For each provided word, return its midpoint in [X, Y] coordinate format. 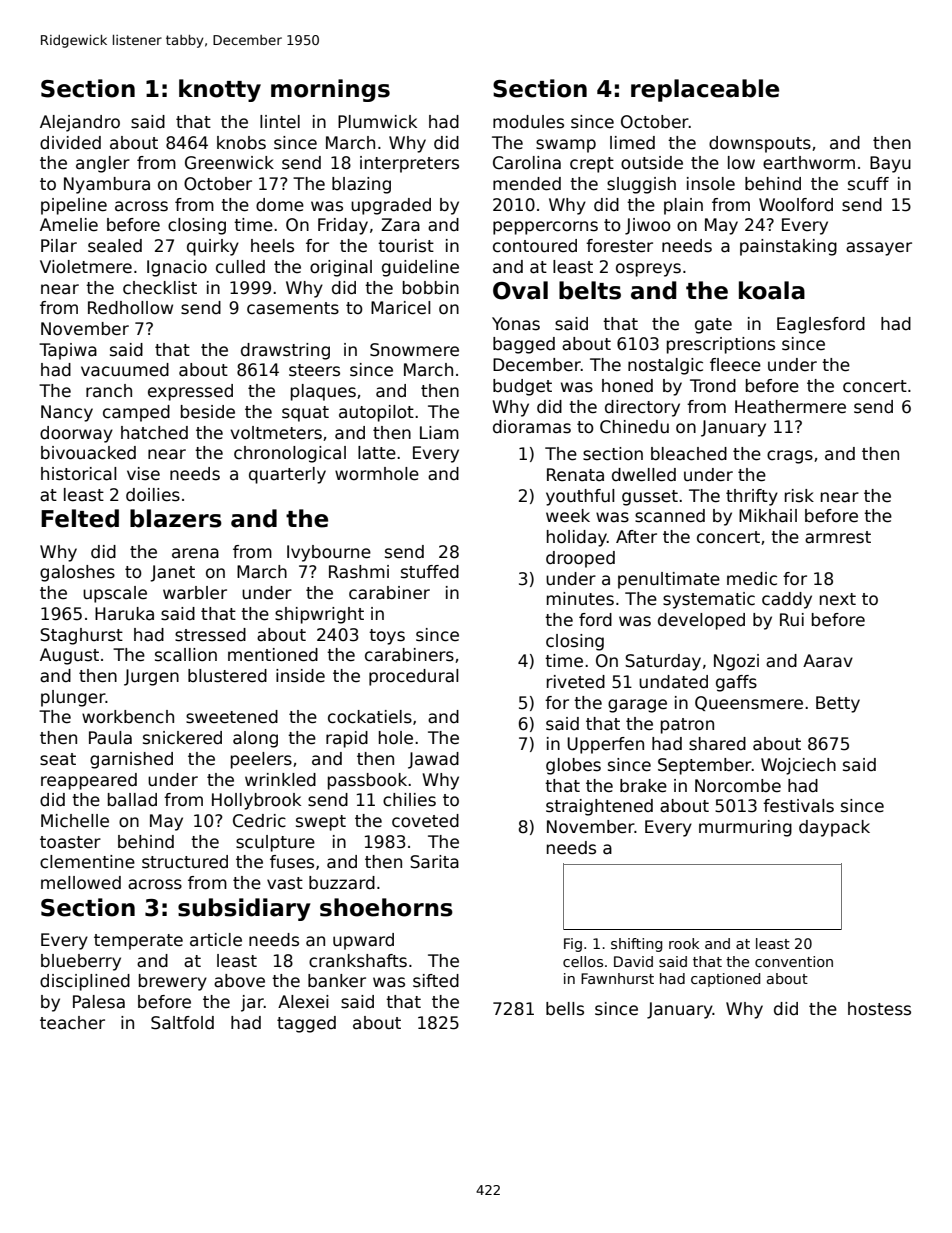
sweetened [232, 717]
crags [790, 457]
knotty [220, 90]
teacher [72, 1023]
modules [528, 122]
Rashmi [359, 572]
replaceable [705, 90]
